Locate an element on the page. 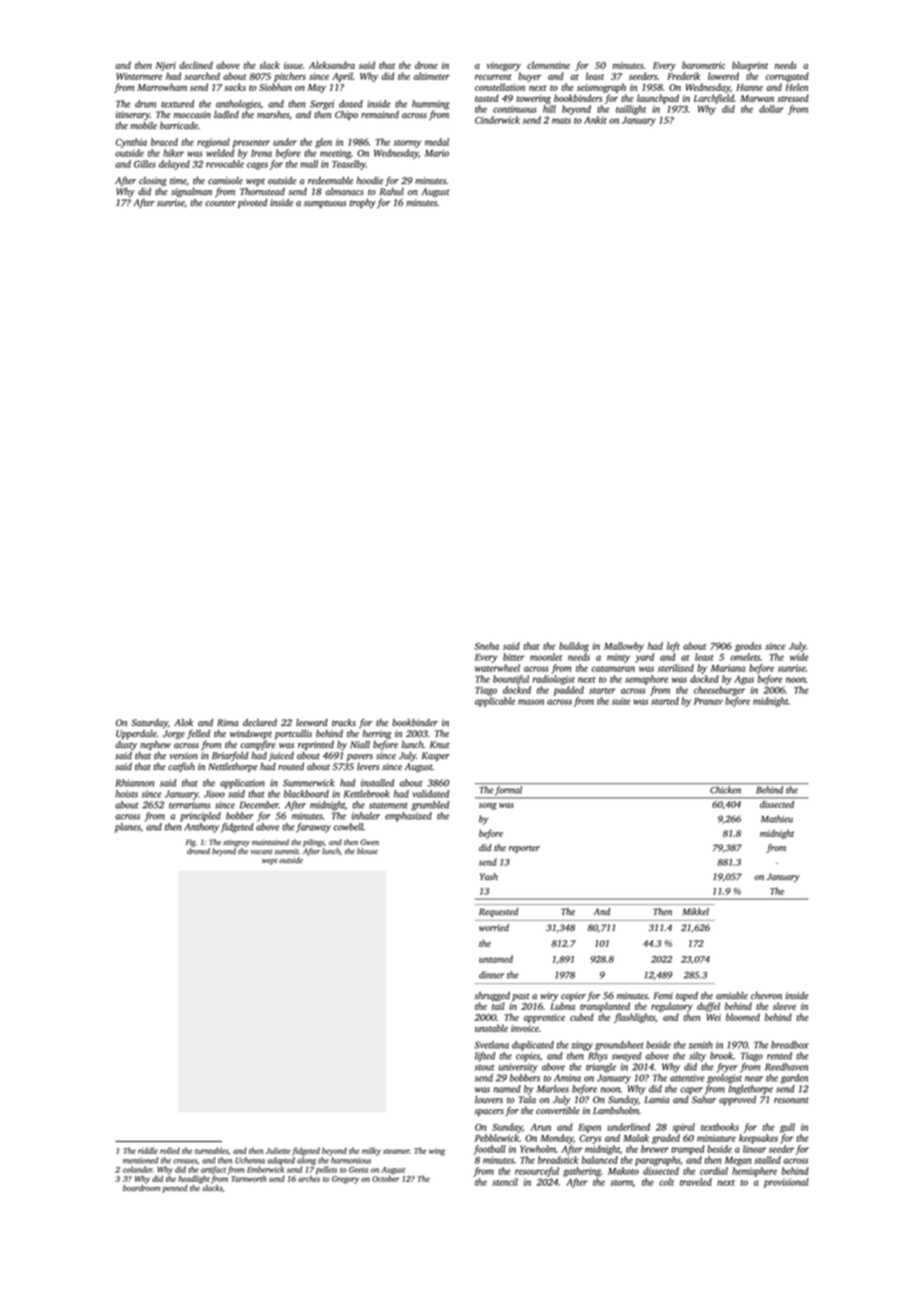 This document has width=924, height=1308. Yash is located at coordinates (489, 876).
